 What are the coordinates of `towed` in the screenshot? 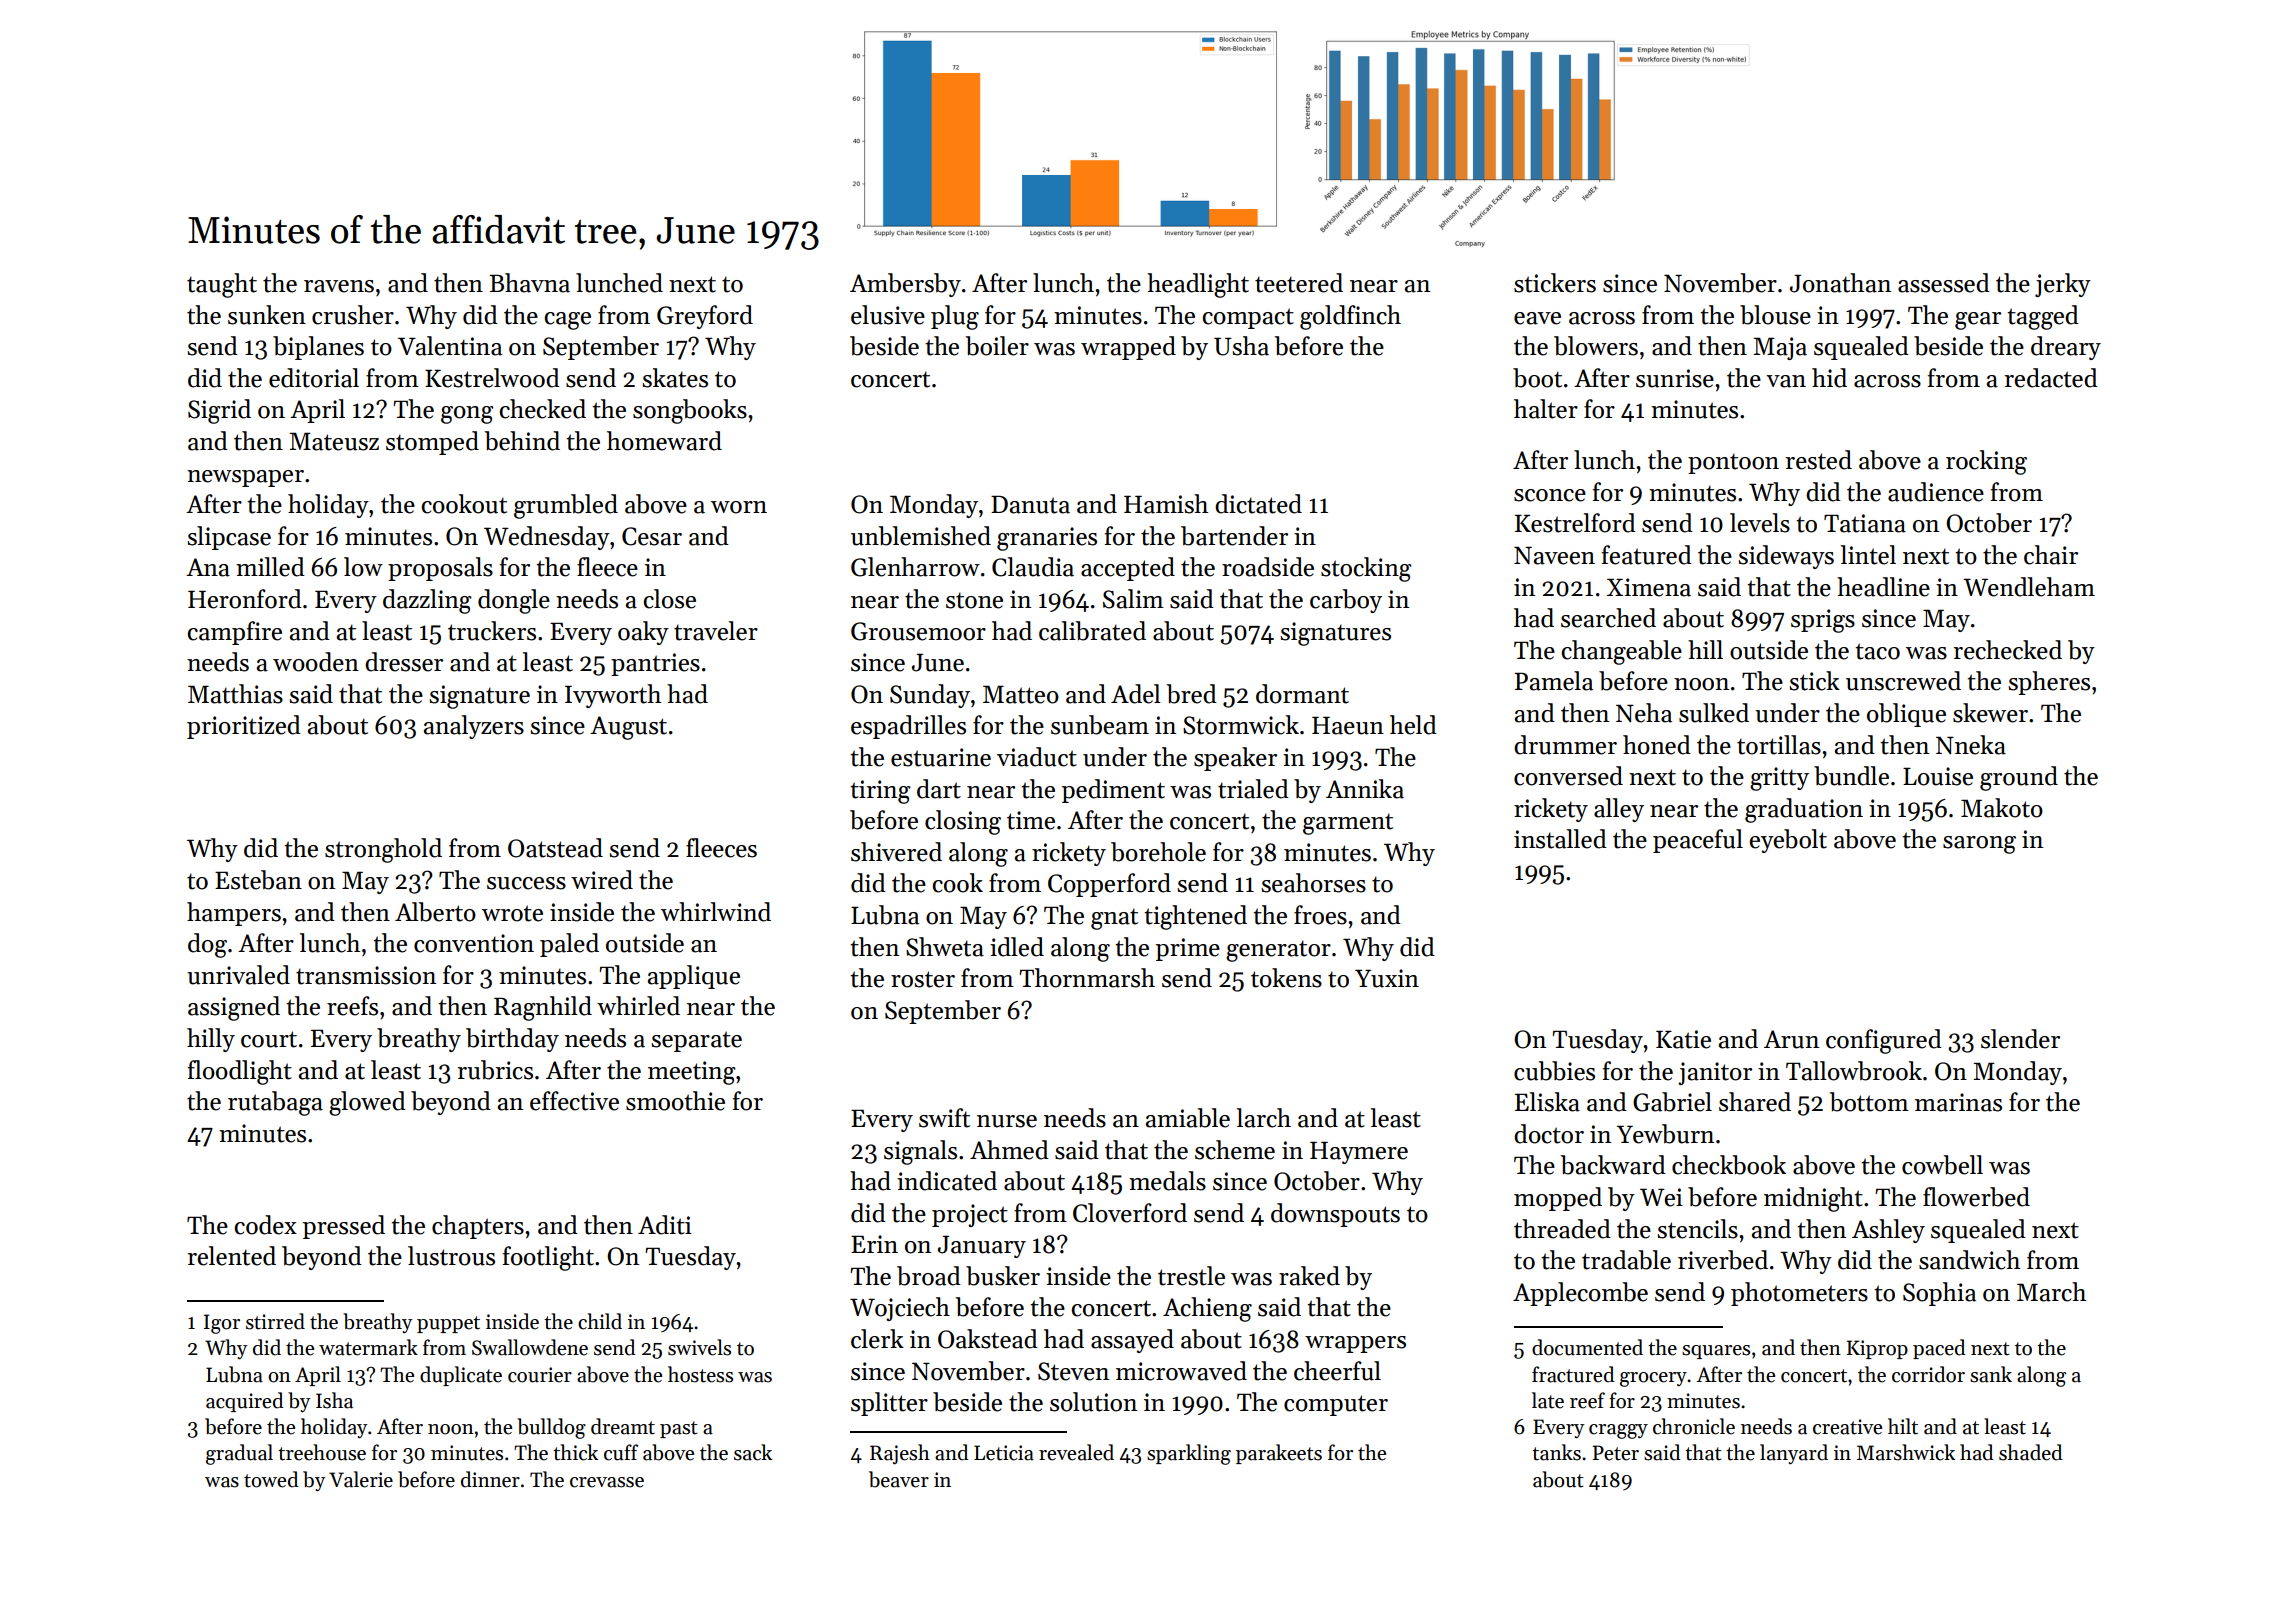 It's located at (271, 1479).
